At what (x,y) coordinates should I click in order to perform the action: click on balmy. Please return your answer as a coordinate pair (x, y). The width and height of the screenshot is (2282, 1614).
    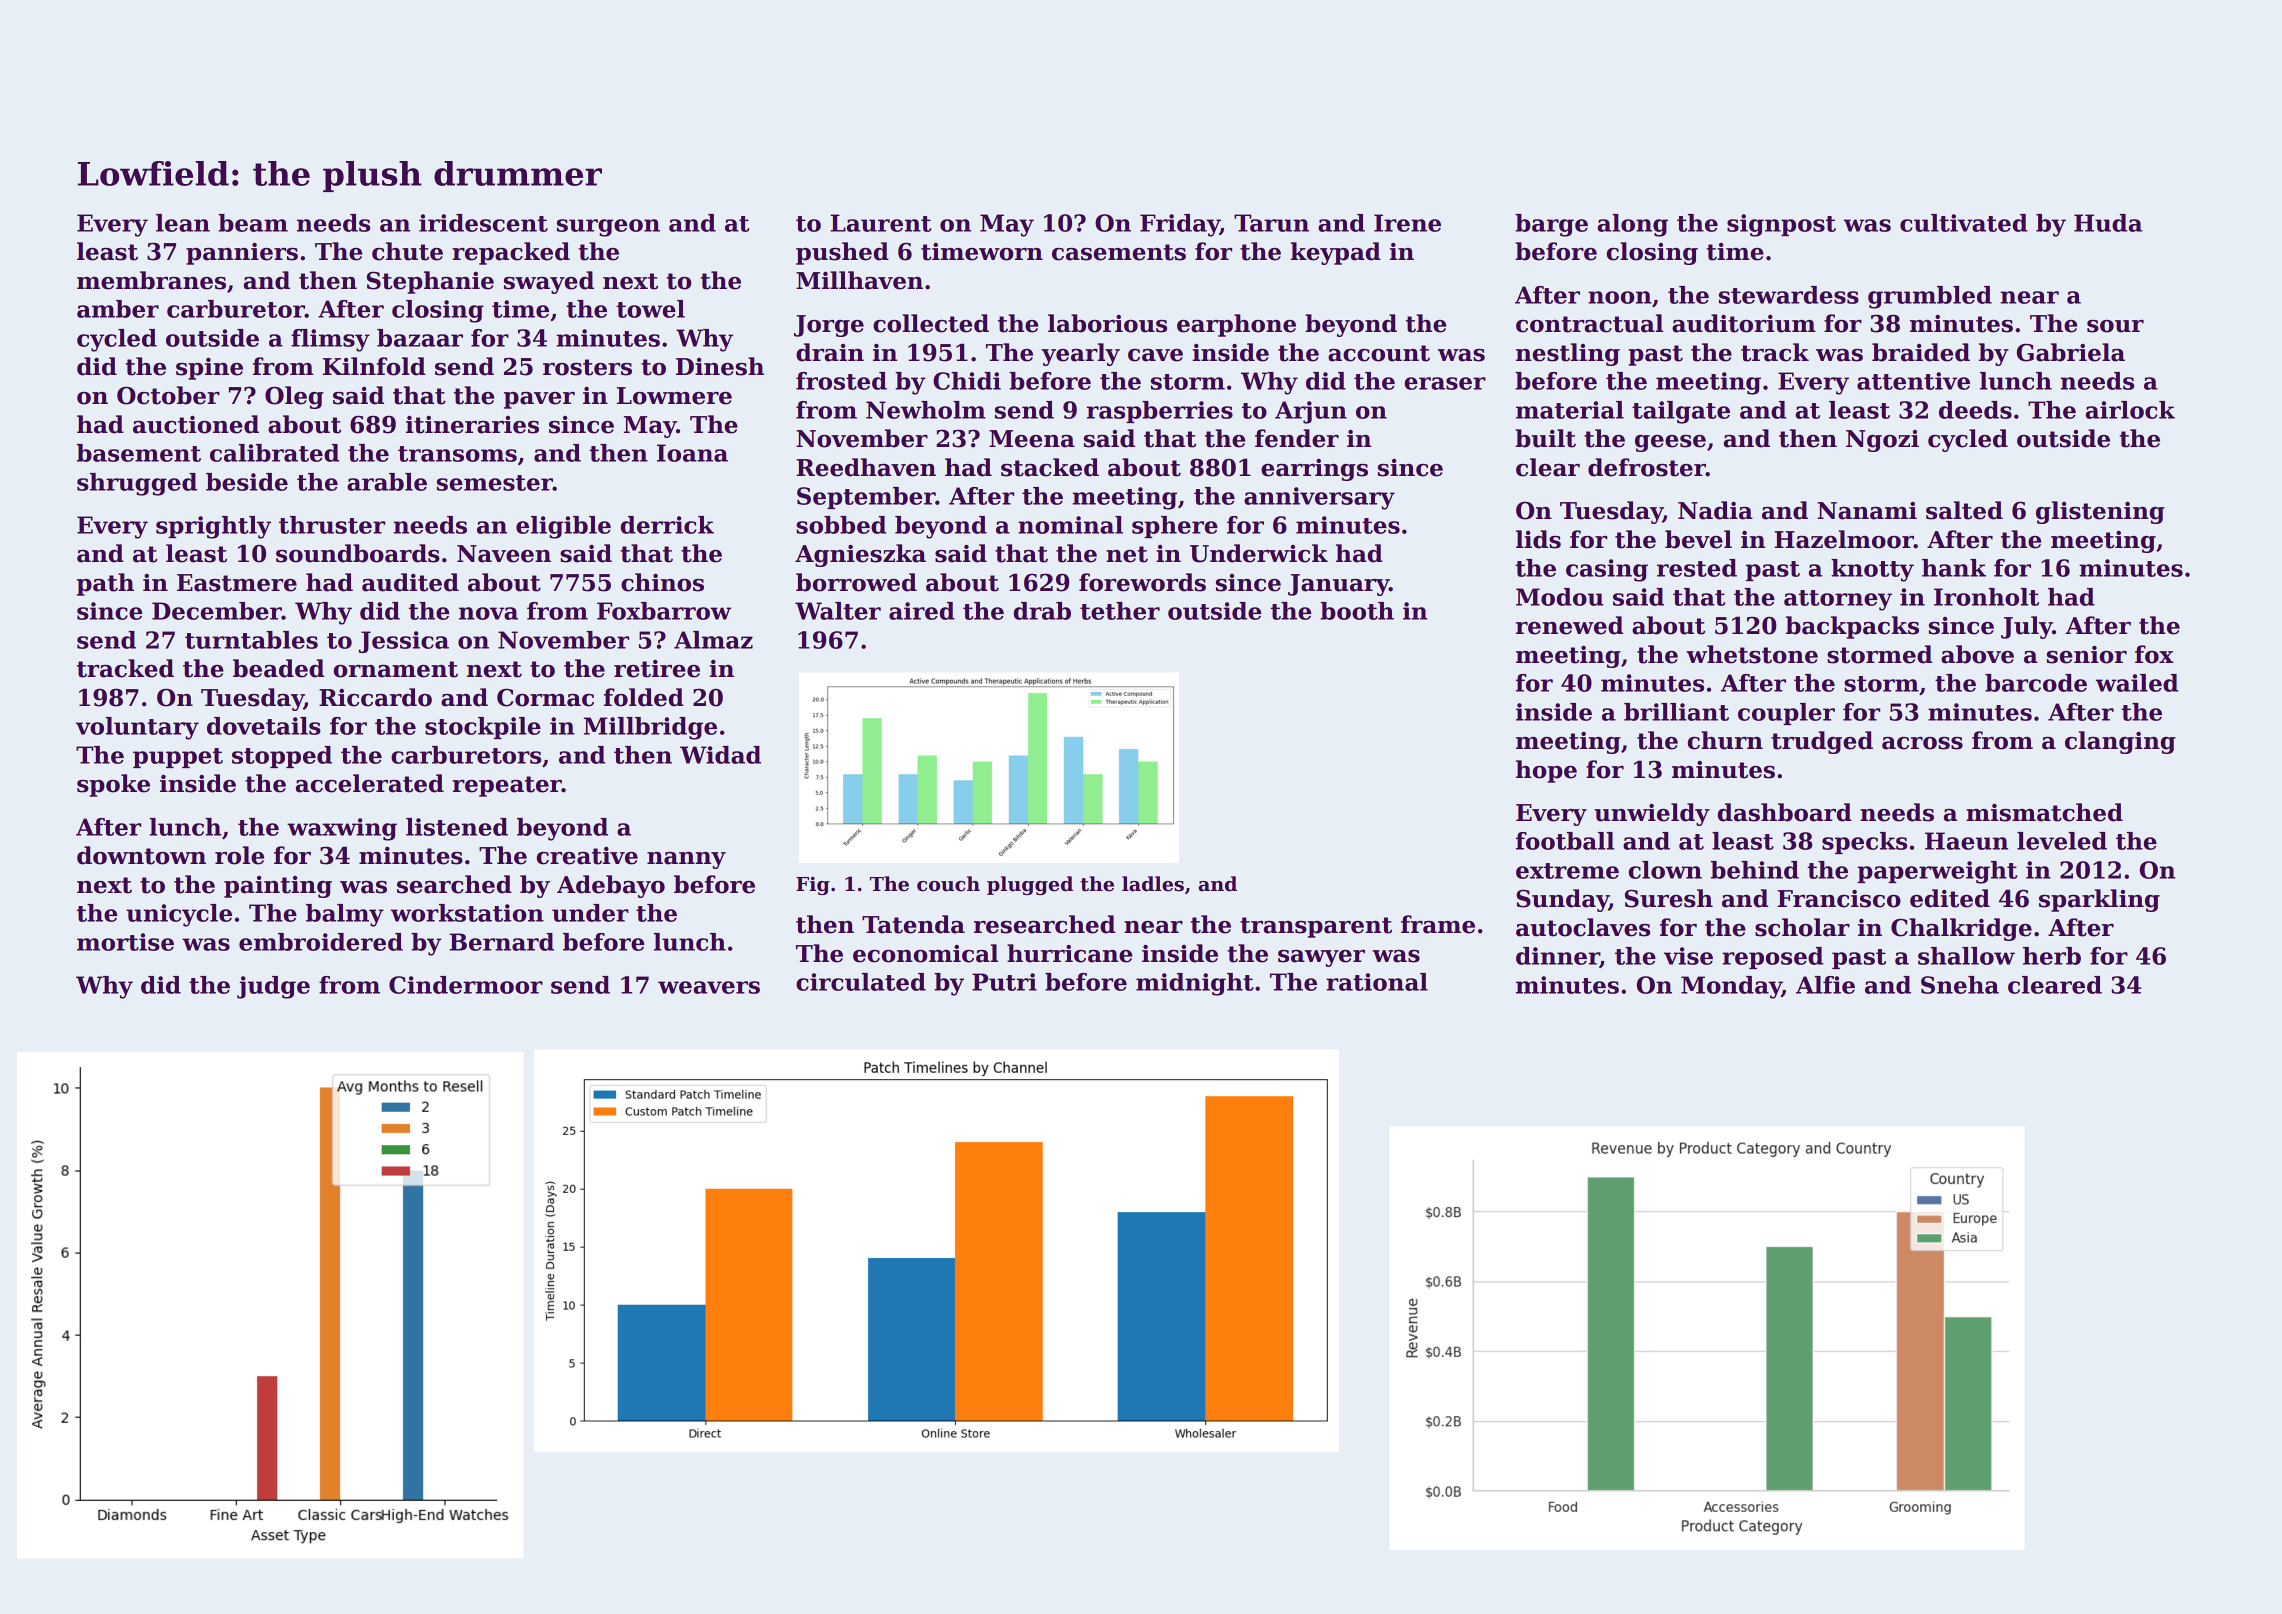
    Looking at the image, I should click on (345, 915).
